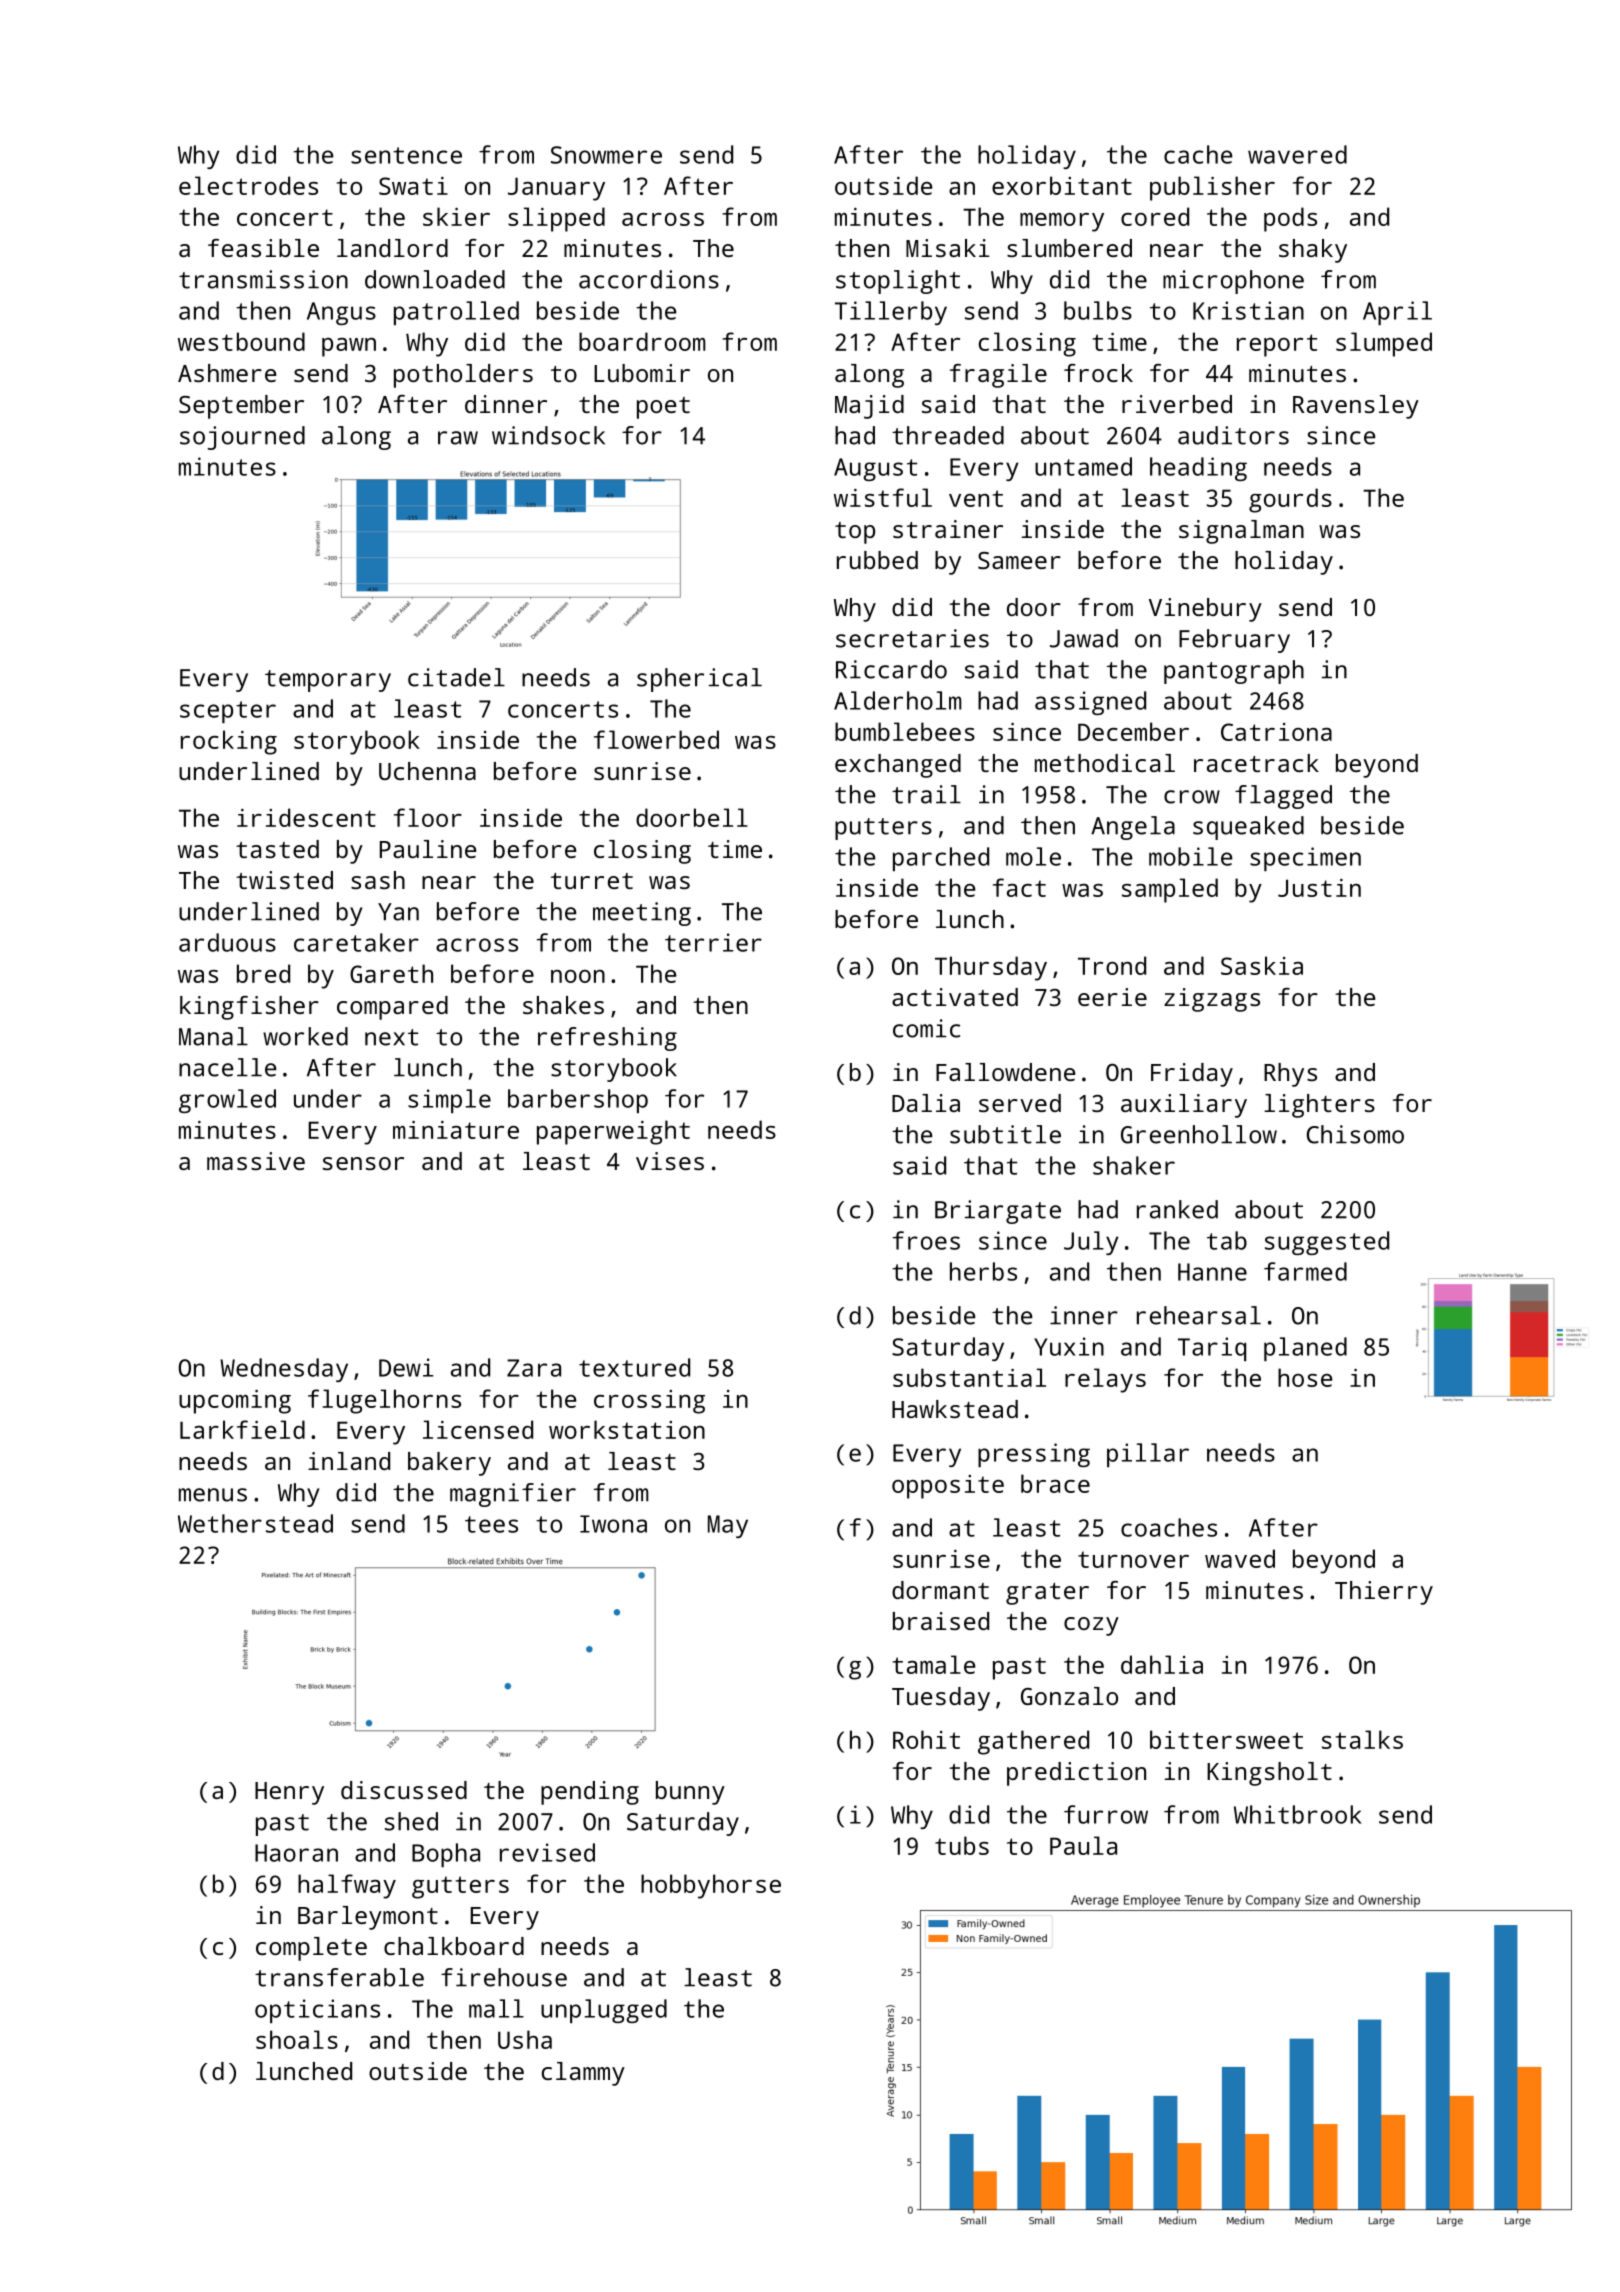 This image has height=2292, width=1620. Describe the element at coordinates (606, 155) in the image. I see `Snowmere` at that location.
